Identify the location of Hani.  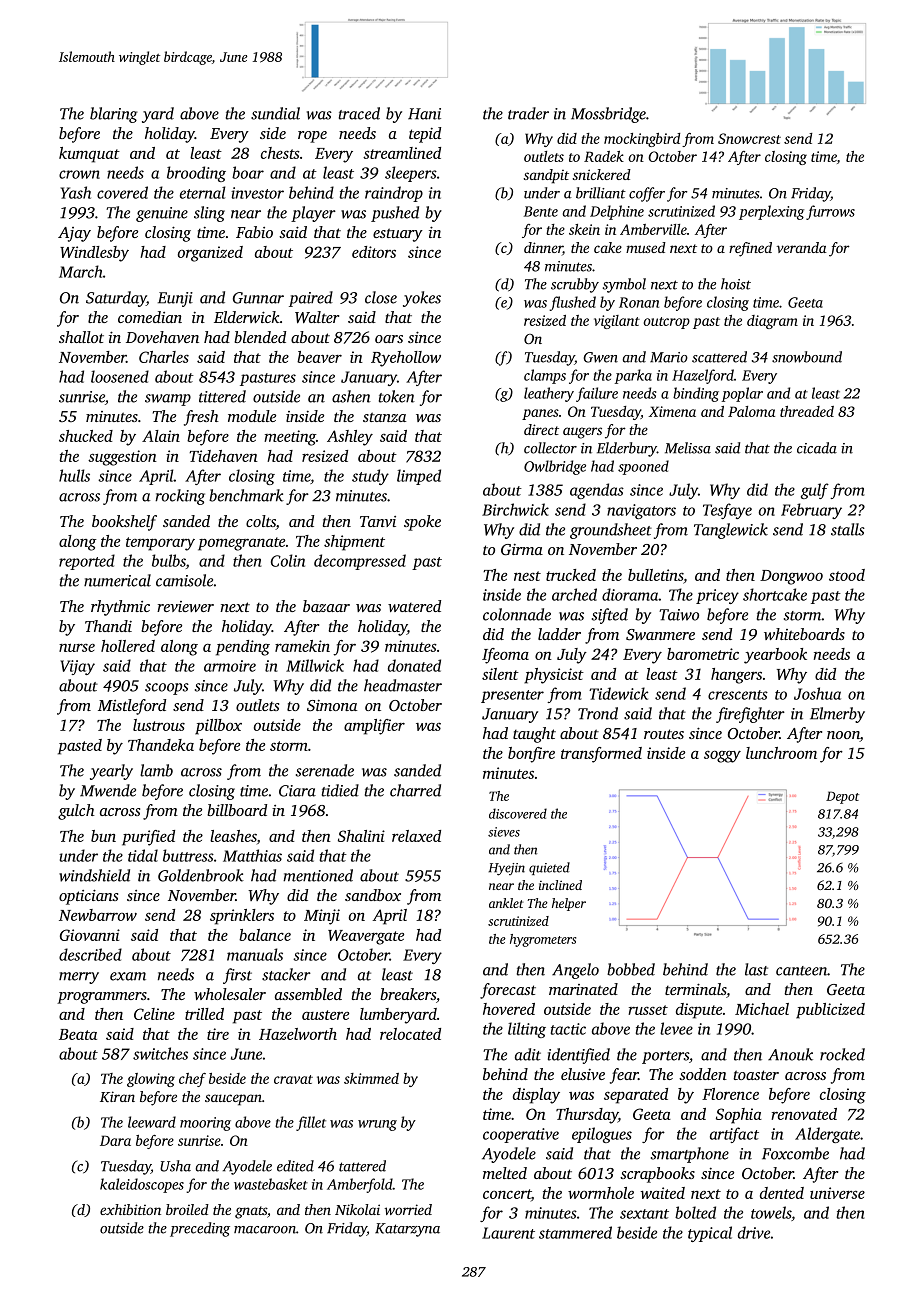
(424, 114).
